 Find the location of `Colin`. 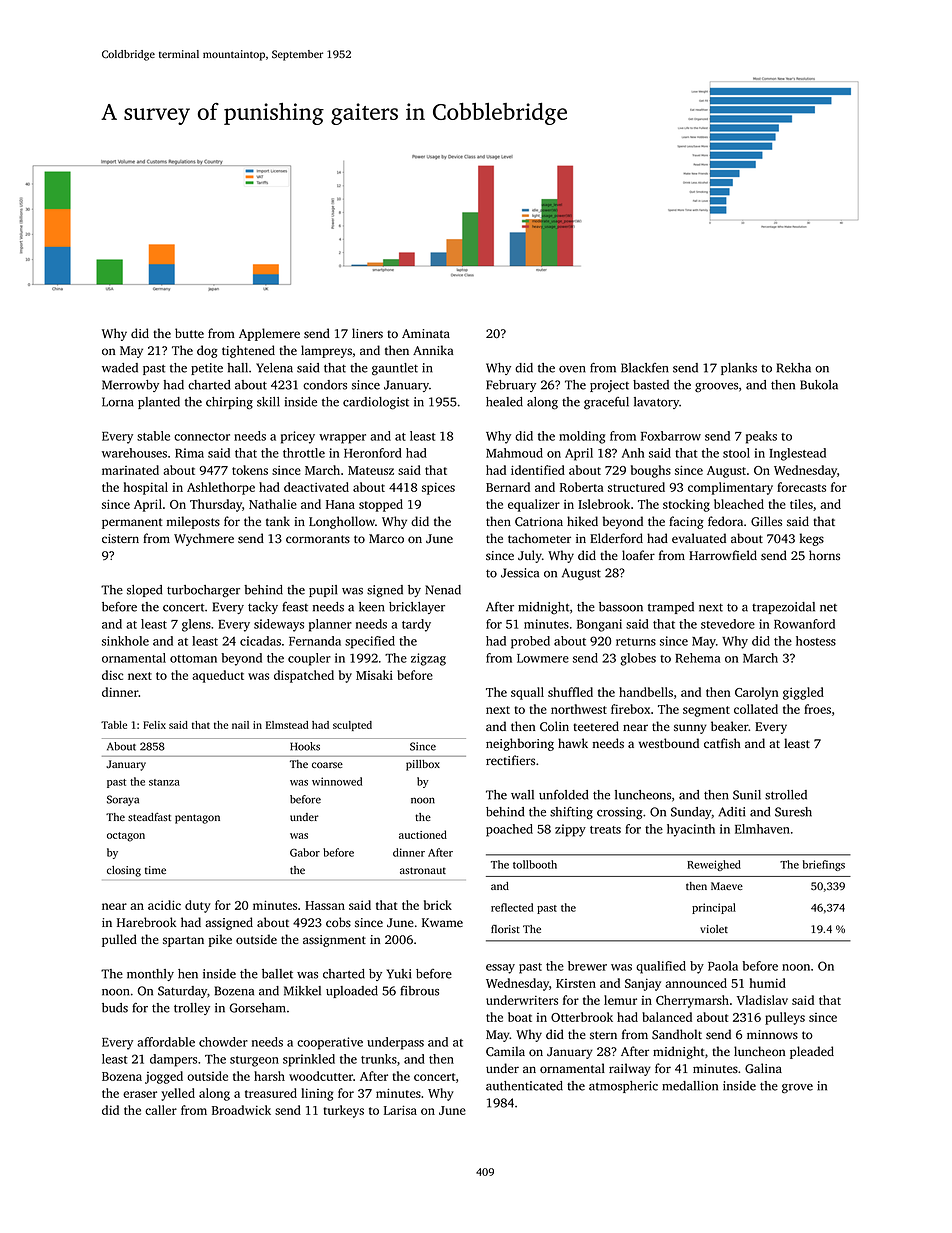

Colin is located at coordinates (554, 726).
